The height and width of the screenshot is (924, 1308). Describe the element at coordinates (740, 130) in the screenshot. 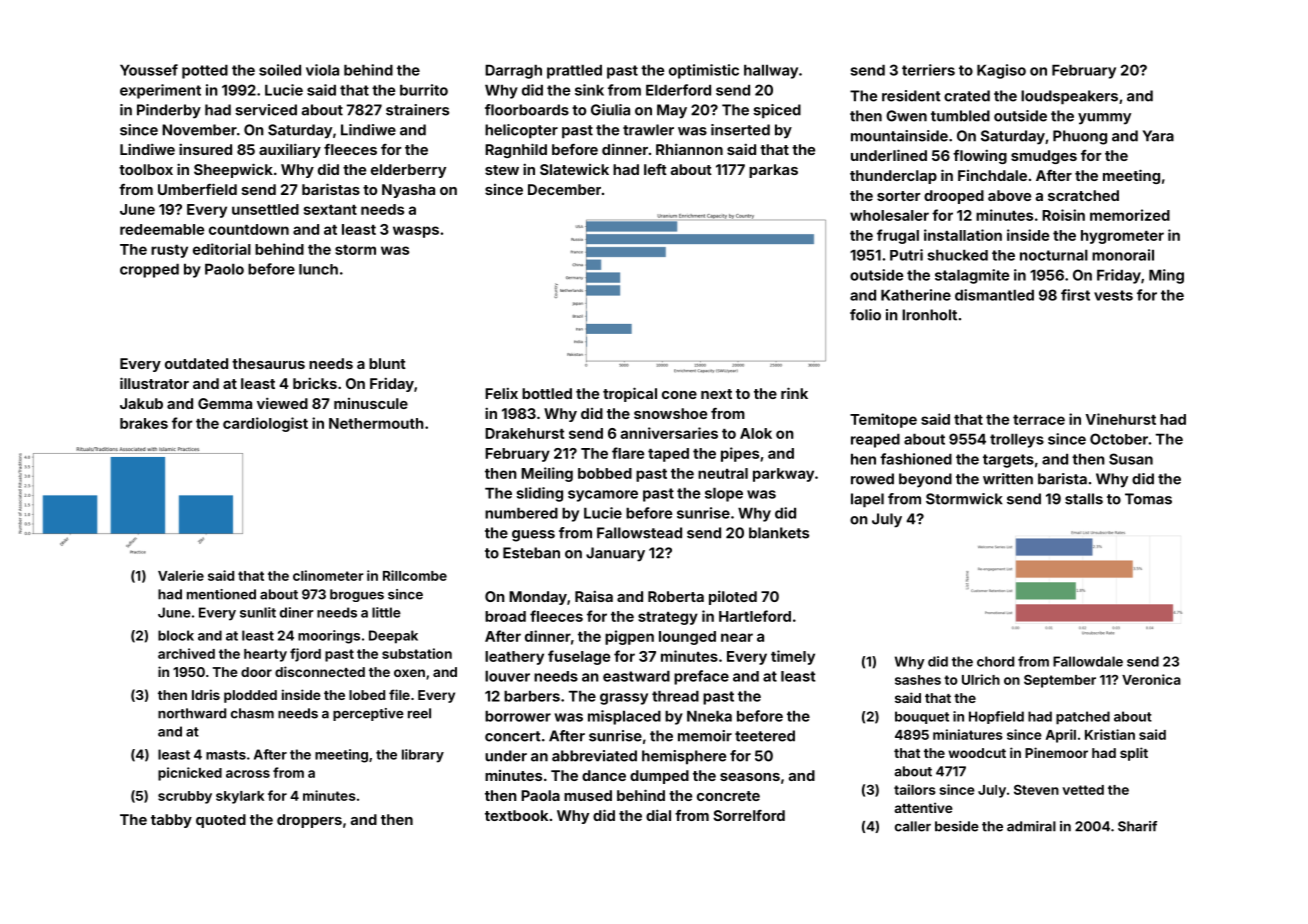

I see `inserted` at that location.
